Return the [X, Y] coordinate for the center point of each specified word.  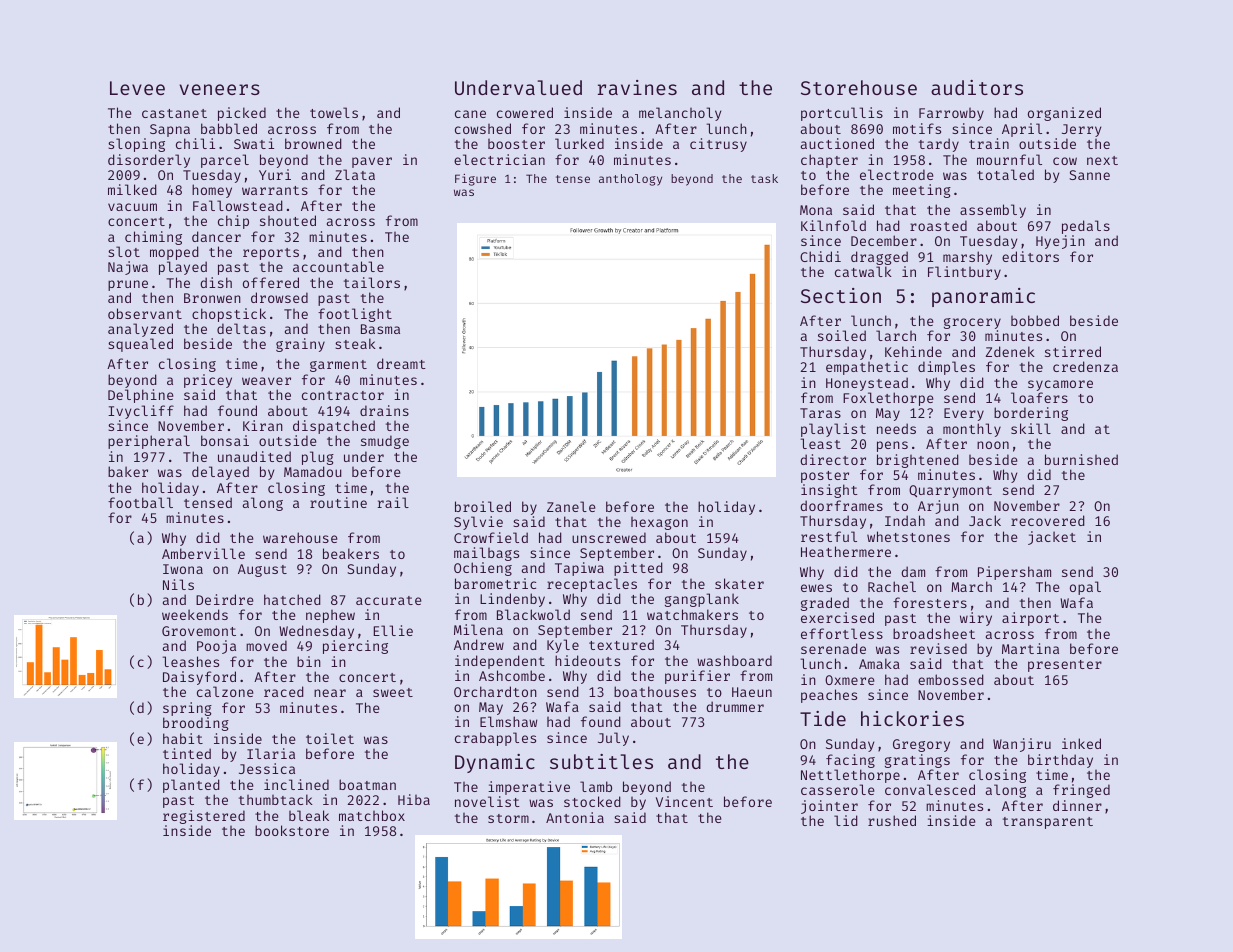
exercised [837, 617]
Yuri [275, 174]
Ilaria [271, 753]
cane [470, 114]
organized [1064, 114]
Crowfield [491, 537]
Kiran [263, 425]
